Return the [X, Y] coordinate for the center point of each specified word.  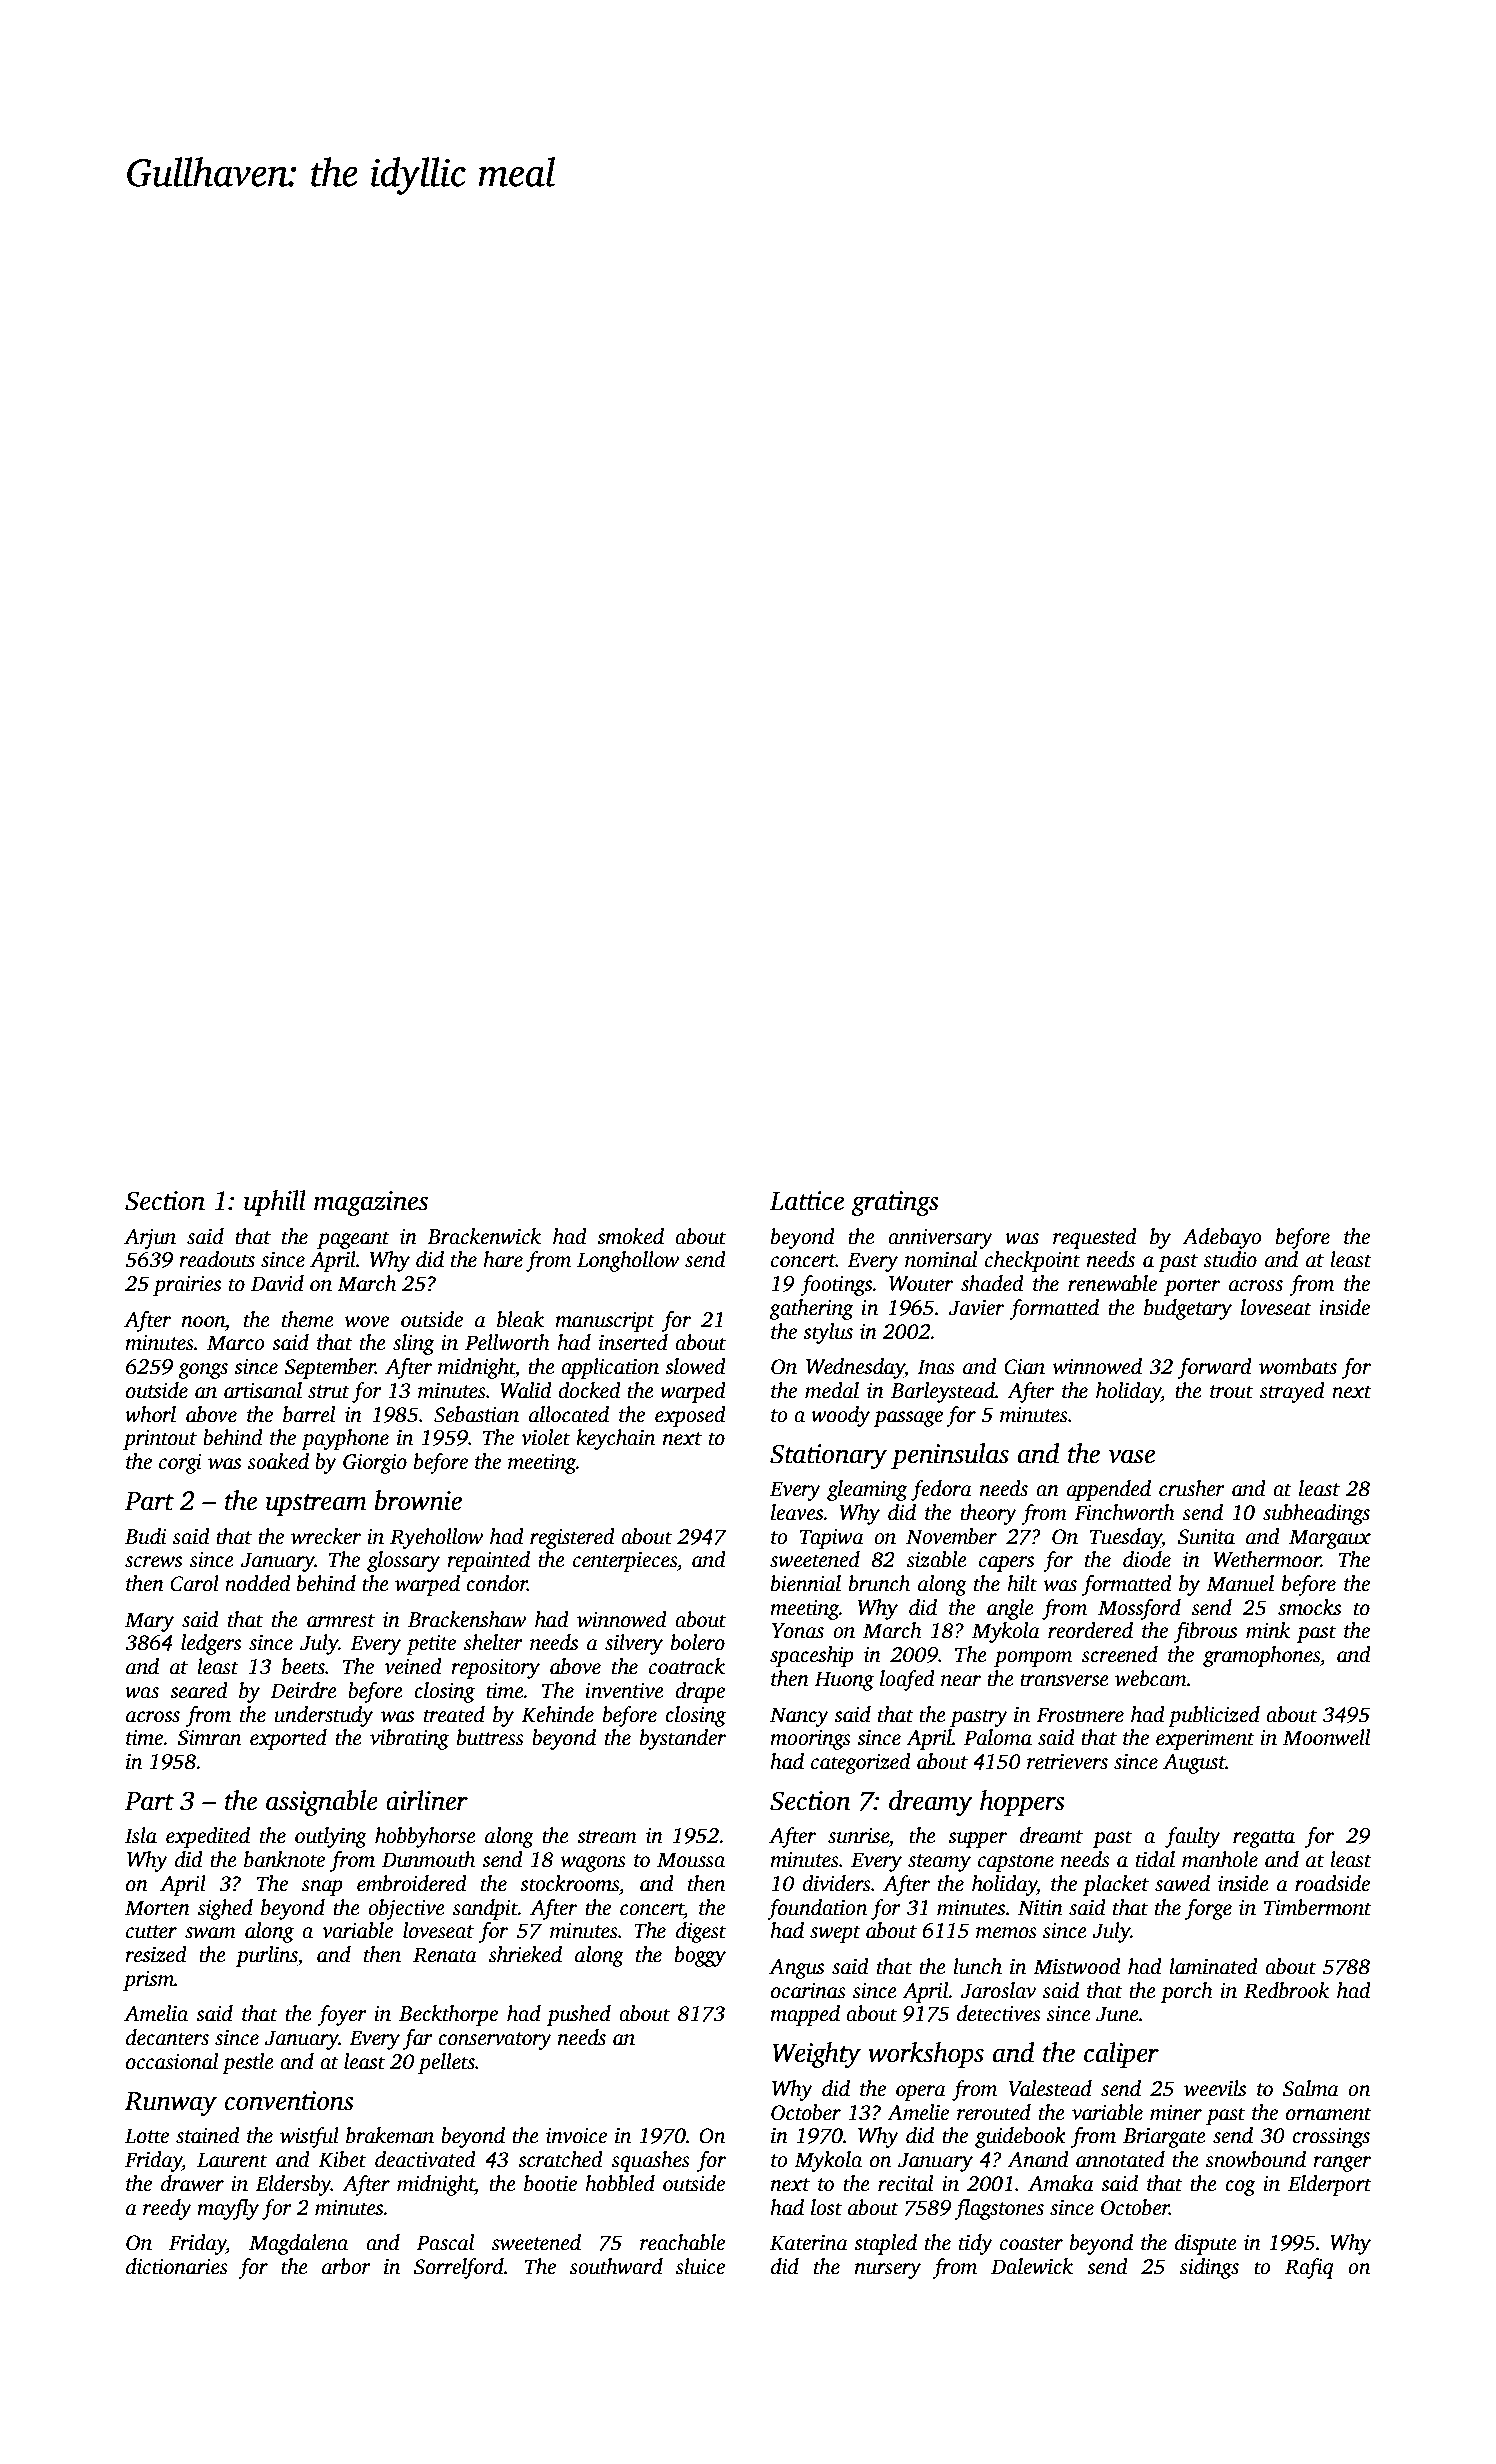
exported [288, 1739]
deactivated [425, 2159]
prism [148, 1981]
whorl [150, 1414]
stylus [828, 1333]
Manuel [1240, 1583]
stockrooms [569, 1883]
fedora [941, 1490]
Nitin [1040, 1908]
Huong [844, 1681]
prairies [187, 1286]
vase [1131, 1456]
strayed [1292, 1392]
